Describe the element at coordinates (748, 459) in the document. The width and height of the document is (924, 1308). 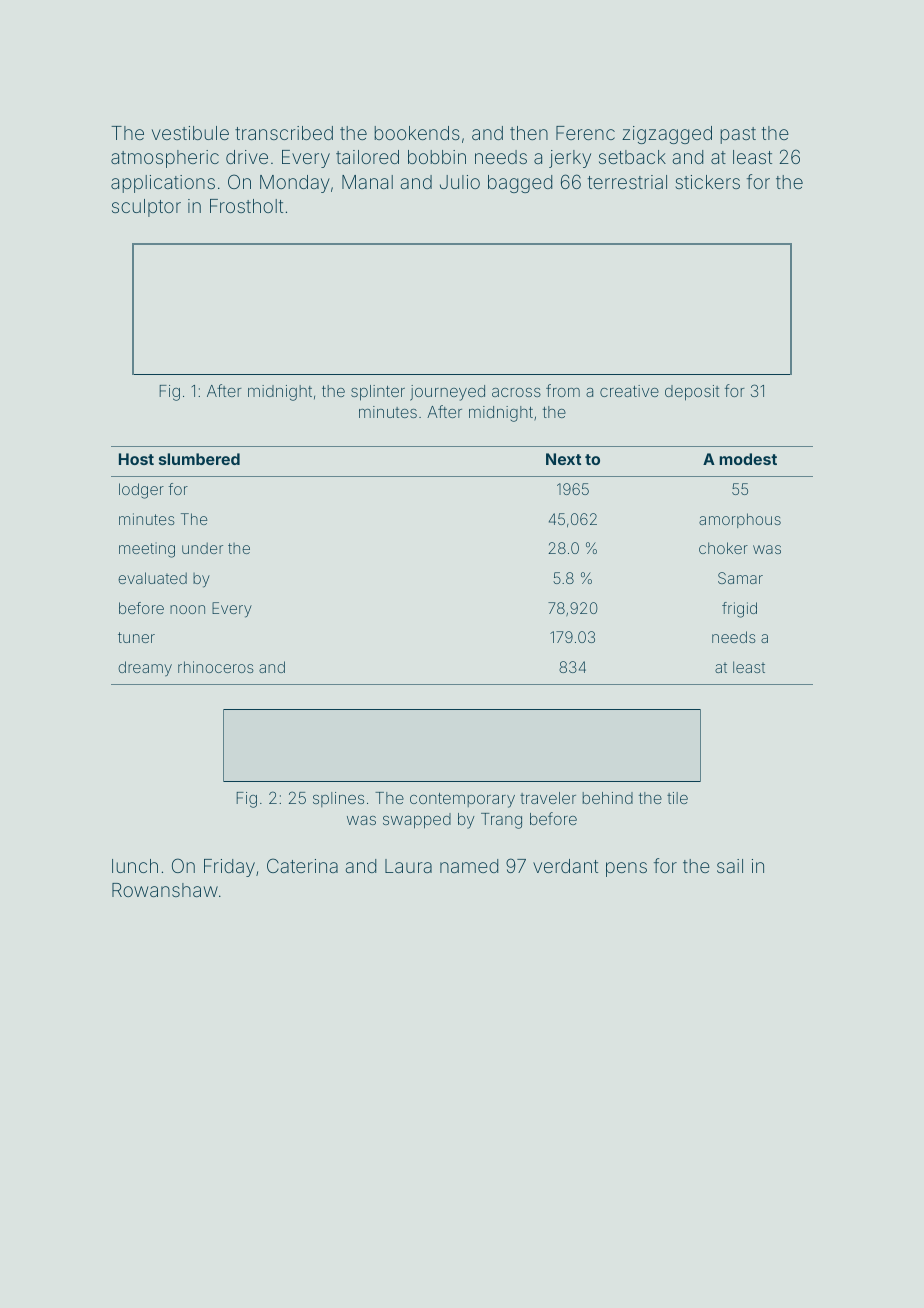
I see `modest` at that location.
